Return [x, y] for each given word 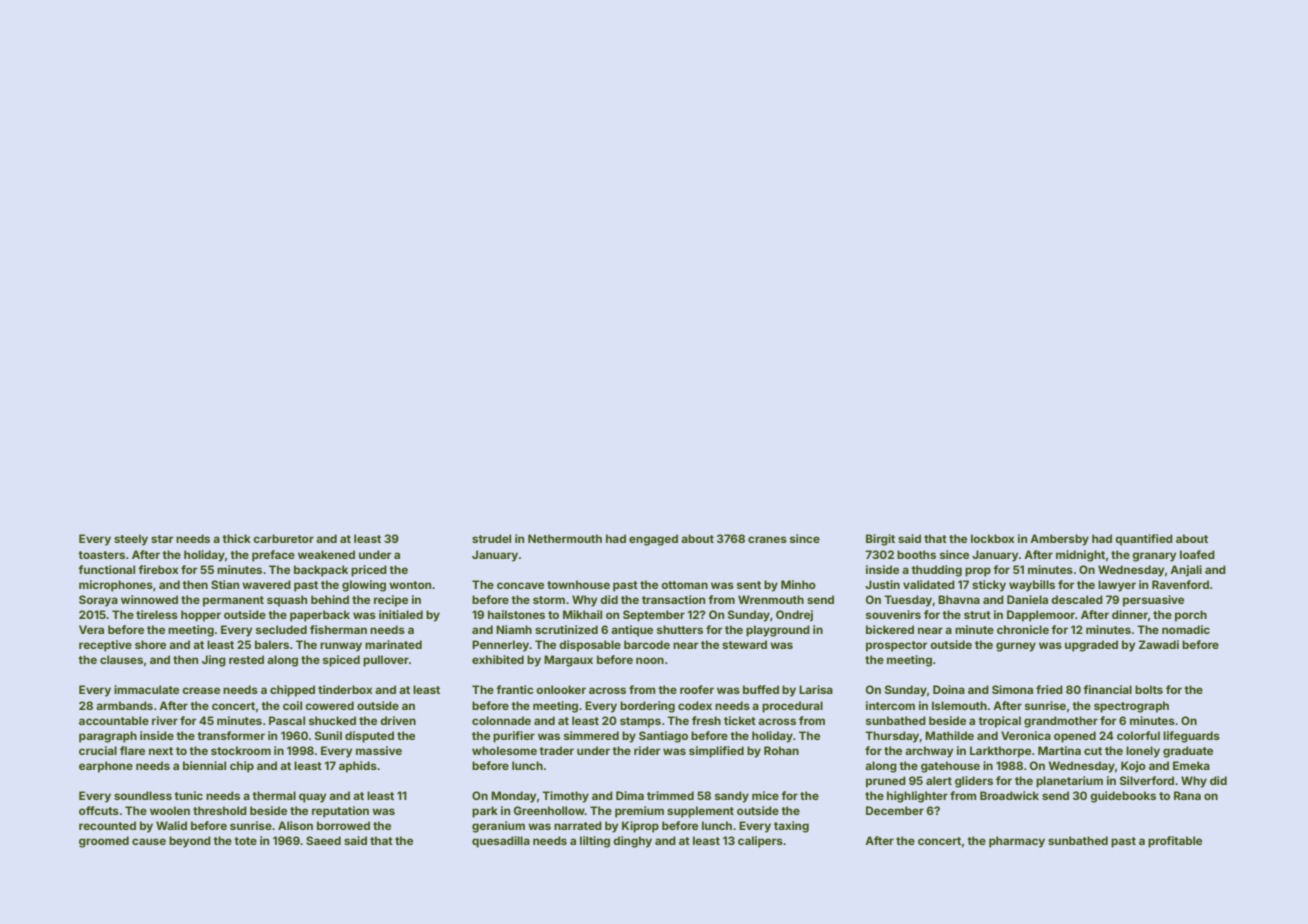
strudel [491, 538]
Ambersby [1059, 540]
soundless [143, 795]
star [162, 539]
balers [272, 644]
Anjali [1186, 571]
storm [549, 600]
